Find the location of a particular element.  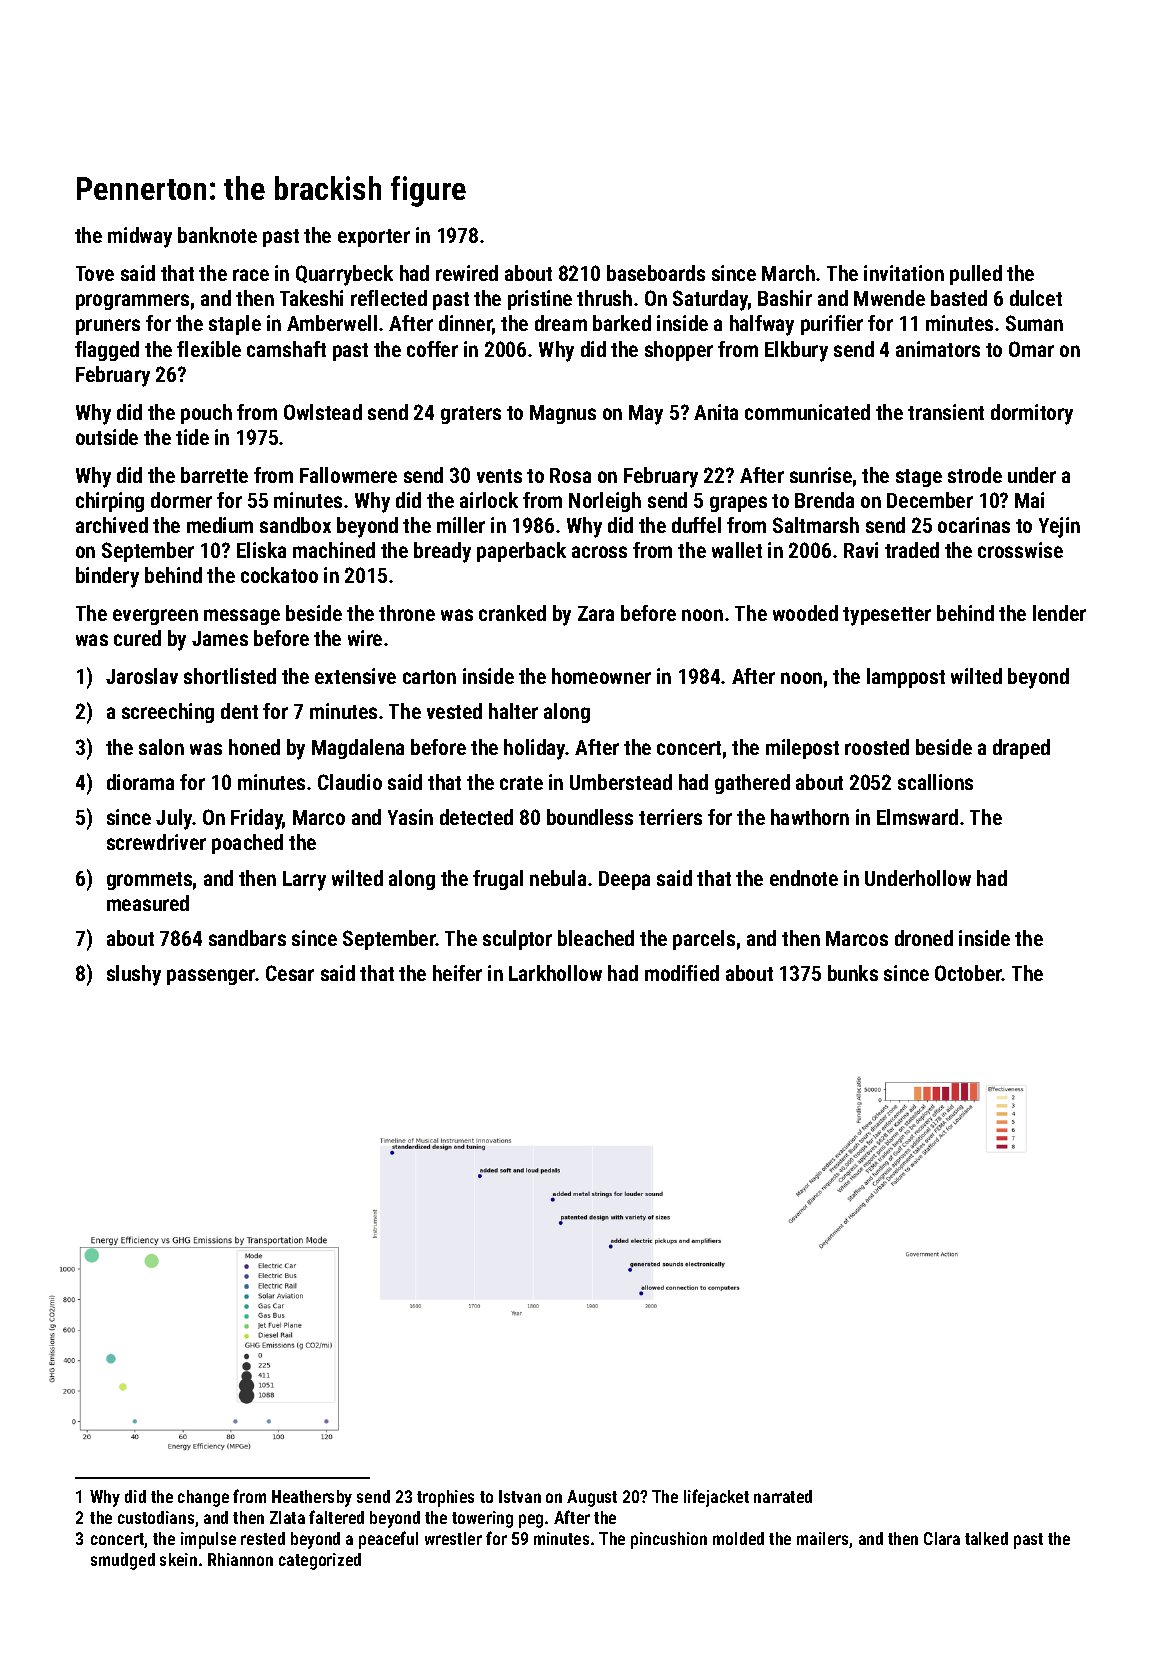

invitation is located at coordinates (904, 273).
